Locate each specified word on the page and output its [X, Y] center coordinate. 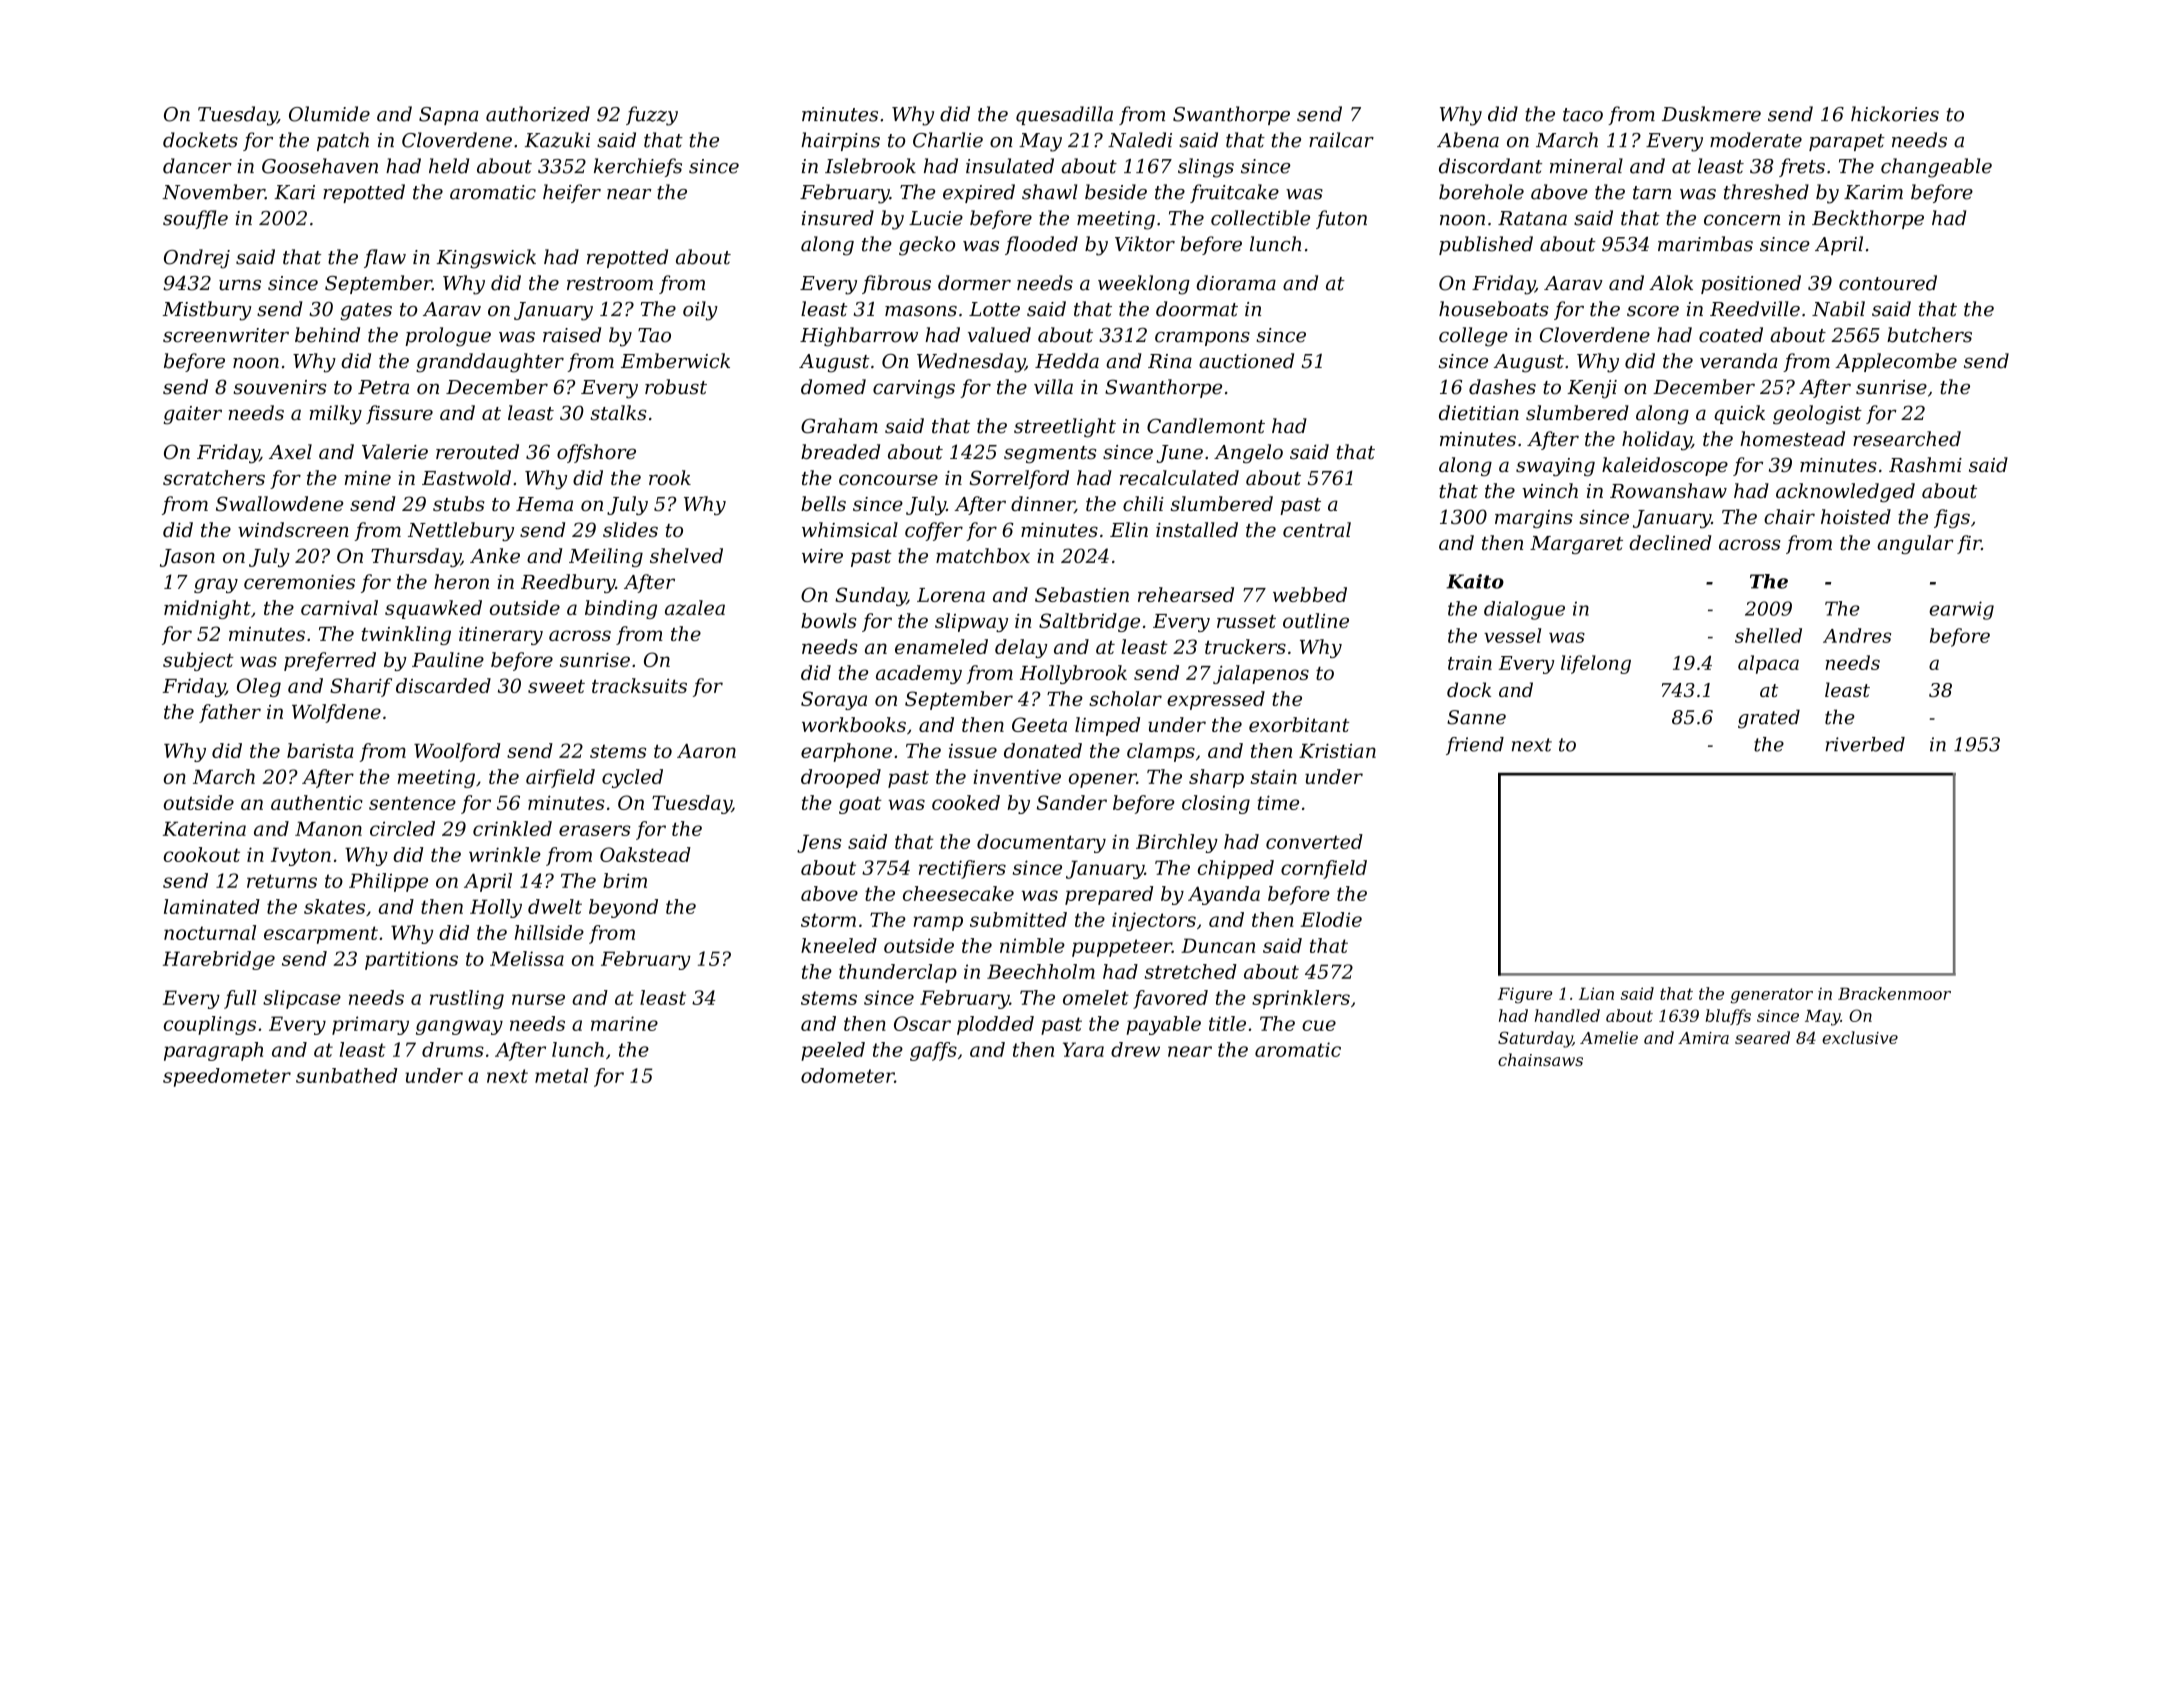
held [449, 166]
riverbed [1865, 744]
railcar [1341, 140]
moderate [1756, 140]
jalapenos [1261, 674]
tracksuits [639, 685]
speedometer [227, 1077]
